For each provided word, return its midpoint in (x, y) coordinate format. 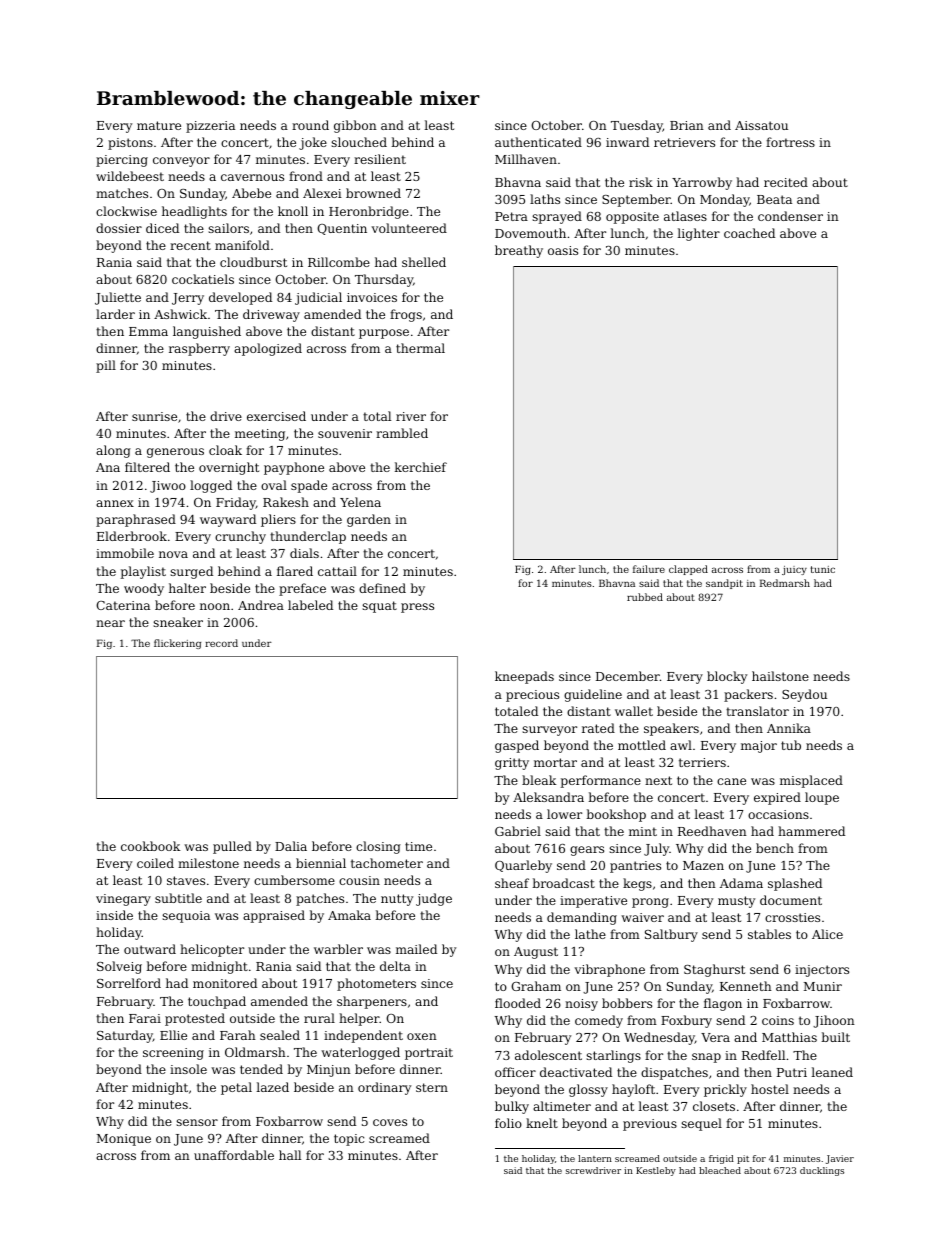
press (417, 608)
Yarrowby (702, 183)
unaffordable (234, 1155)
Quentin (342, 229)
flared (295, 571)
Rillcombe (339, 262)
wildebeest (130, 176)
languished (207, 332)
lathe (590, 934)
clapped (688, 570)
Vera (715, 1037)
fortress (790, 142)
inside (114, 915)
